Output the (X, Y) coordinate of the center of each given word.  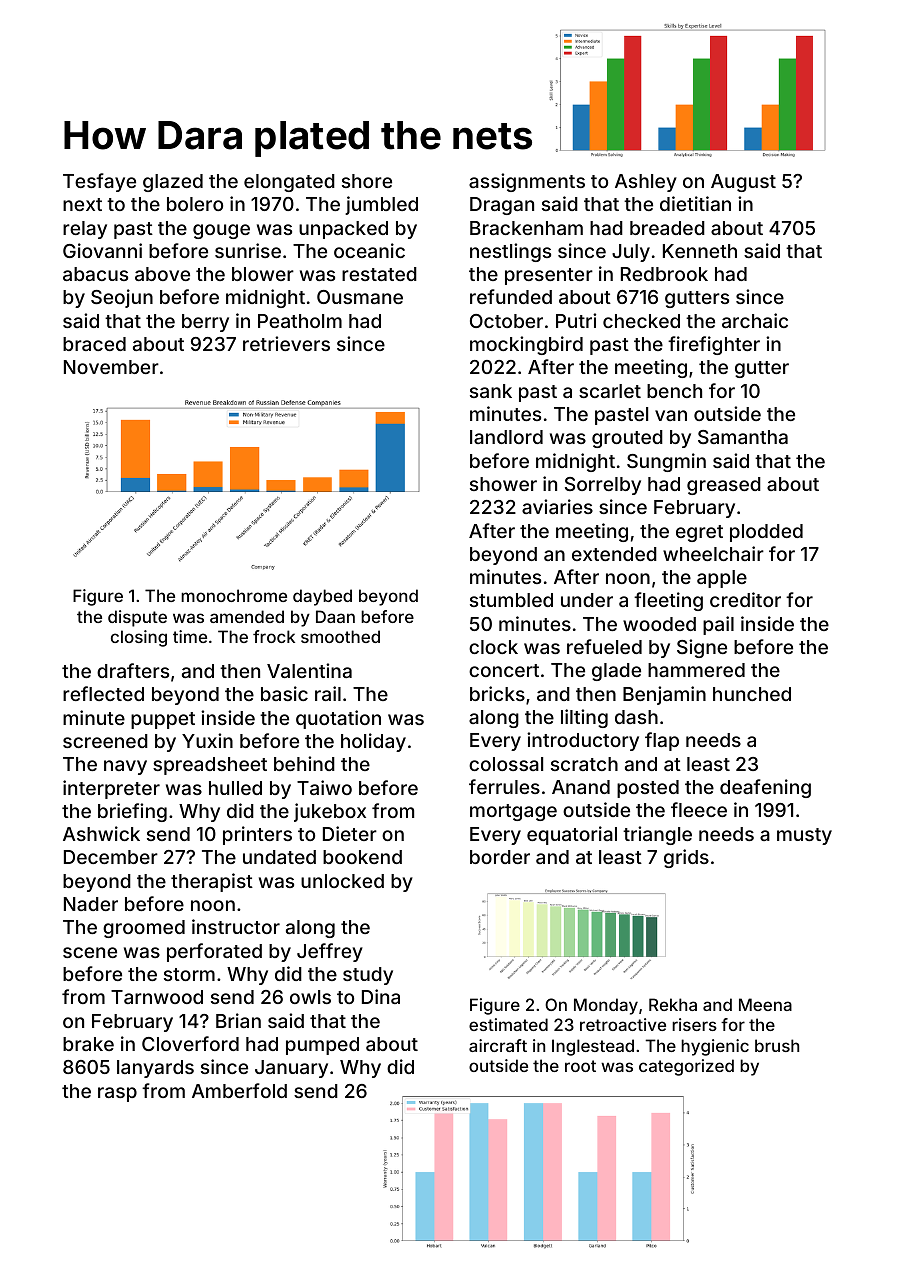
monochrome (234, 595)
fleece (699, 809)
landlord (506, 437)
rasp (117, 1094)
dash (636, 717)
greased (724, 486)
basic (284, 693)
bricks (497, 693)
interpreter (111, 789)
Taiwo (324, 787)
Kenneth (700, 251)
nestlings (510, 252)
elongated (289, 183)
